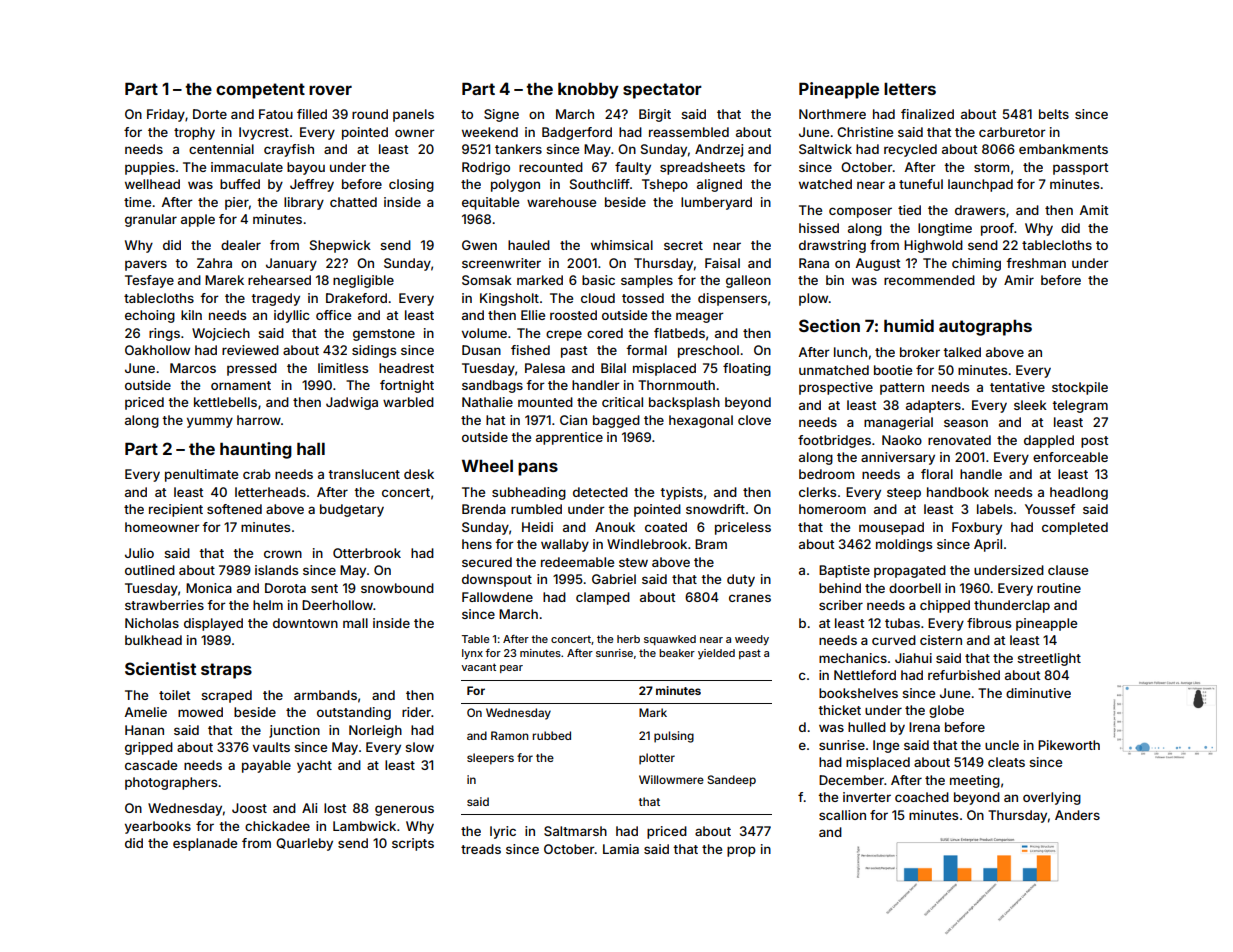 This document has width=1233, height=952. Describe the element at coordinates (865, 132) in the document. I see `Christine` at that location.
